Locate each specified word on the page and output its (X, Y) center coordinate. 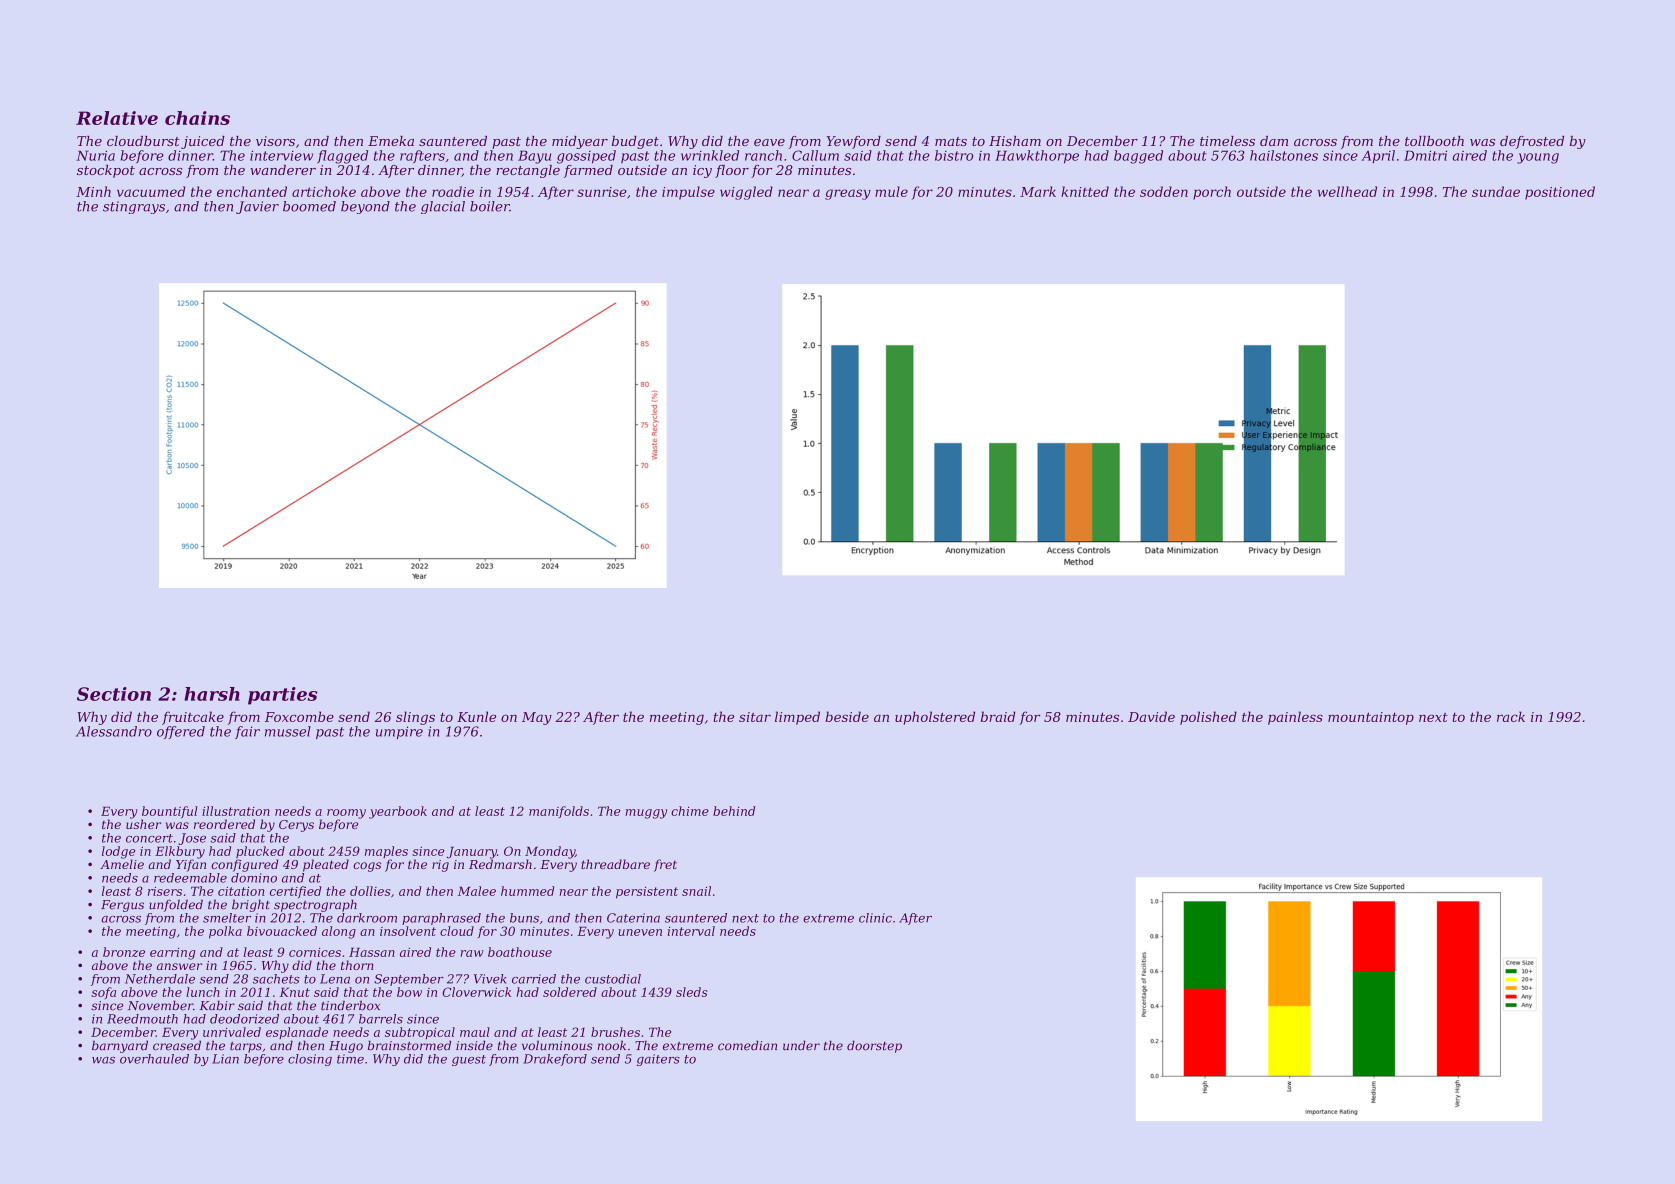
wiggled (746, 193)
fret (665, 865)
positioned (1560, 193)
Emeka (391, 141)
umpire (399, 732)
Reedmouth (142, 1019)
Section (114, 694)
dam (1274, 141)
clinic (875, 918)
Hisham (1015, 141)
